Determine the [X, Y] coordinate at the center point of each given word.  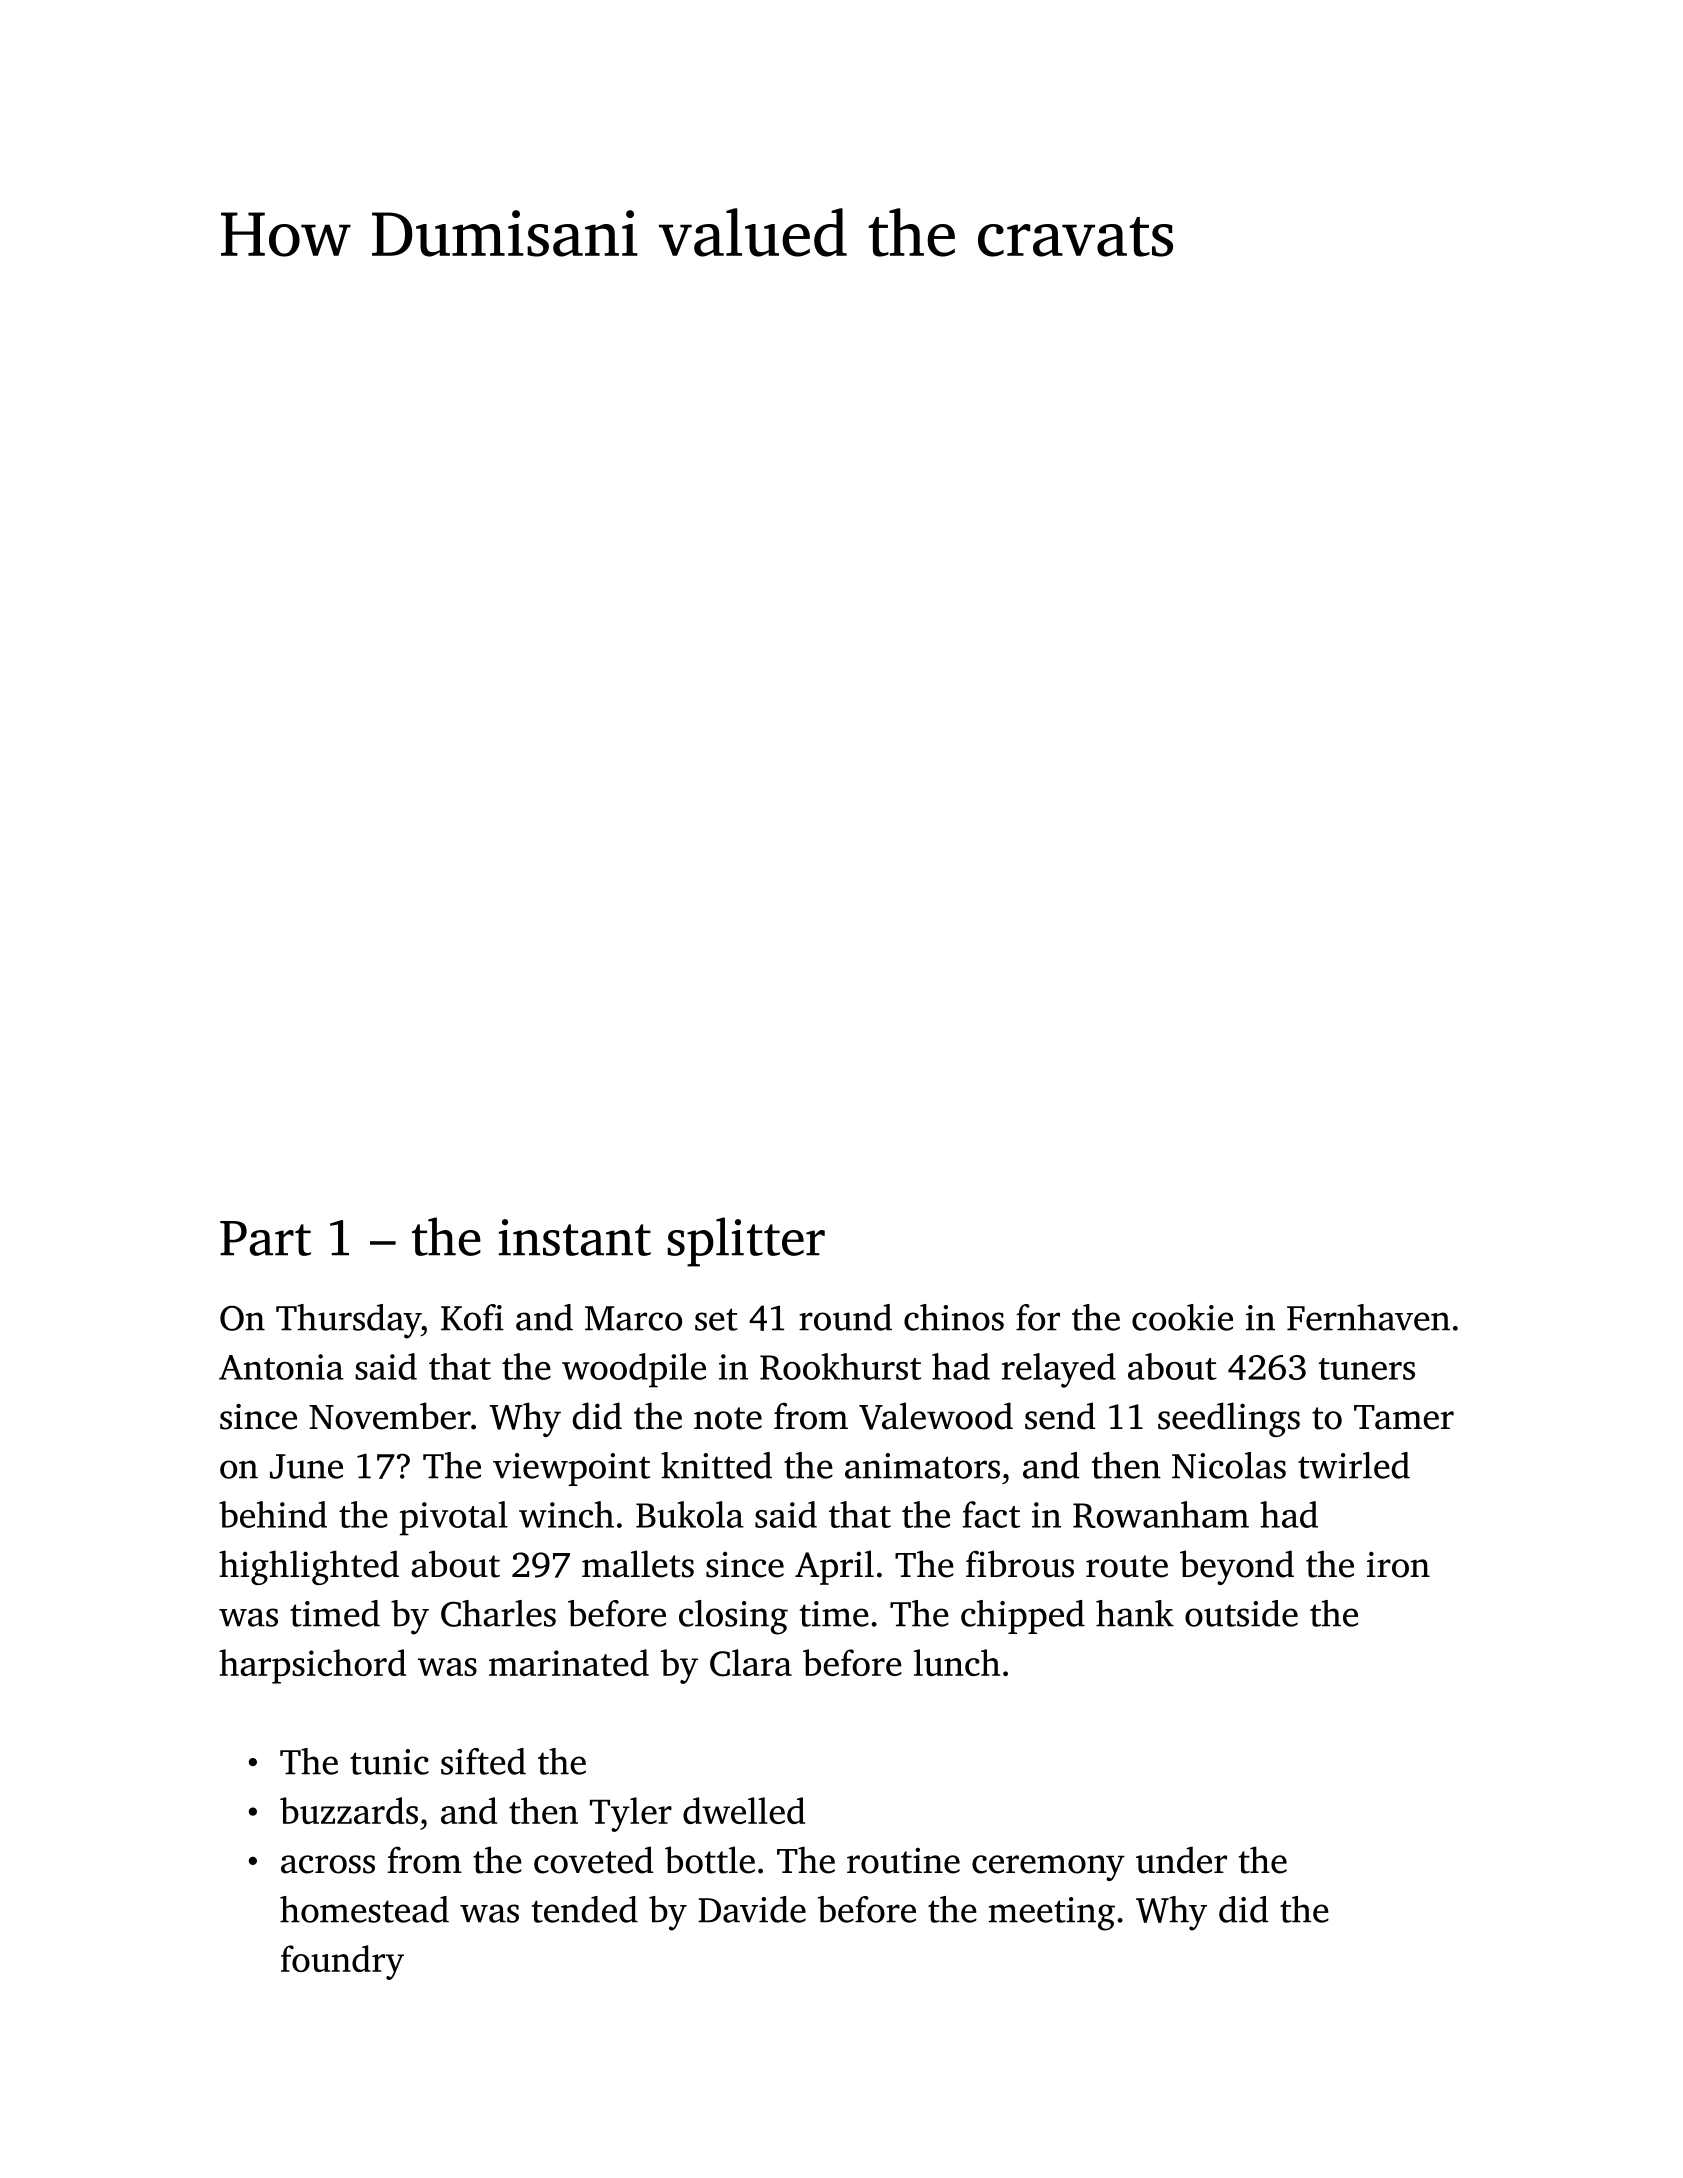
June [306, 1466]
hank [1135, 1613]
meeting [1051, 1914]
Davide [752, 1909]
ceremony [1048, 1868]
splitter [746, 1242]
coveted [593, 1860]
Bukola [690, 1514]
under [1181, 1860]
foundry [342, 1962]
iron [1398, 1564]
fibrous [1020, 1564]
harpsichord [312, 1666]
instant [574, 1237]
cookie [1182, 1317]
